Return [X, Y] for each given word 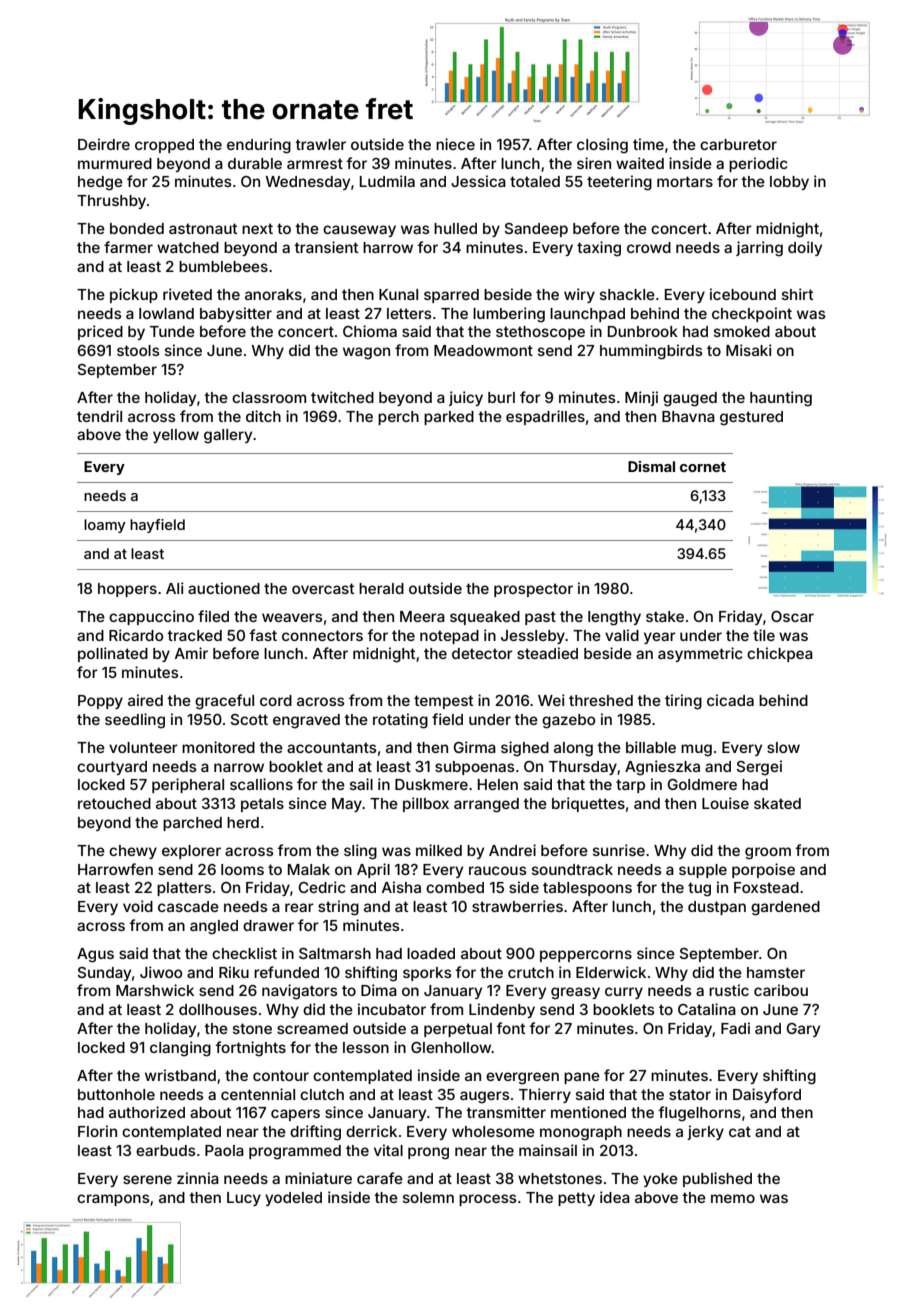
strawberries [517, 906]
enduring [259, 146]
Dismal [651, 466]
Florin [97, 1131]
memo [733, 1198]
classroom [269, 397]
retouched [114, 803]
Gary [803, 1030]
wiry [579, 295]
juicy [466, 398]
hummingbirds [651, 352]
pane [582, 1078]
